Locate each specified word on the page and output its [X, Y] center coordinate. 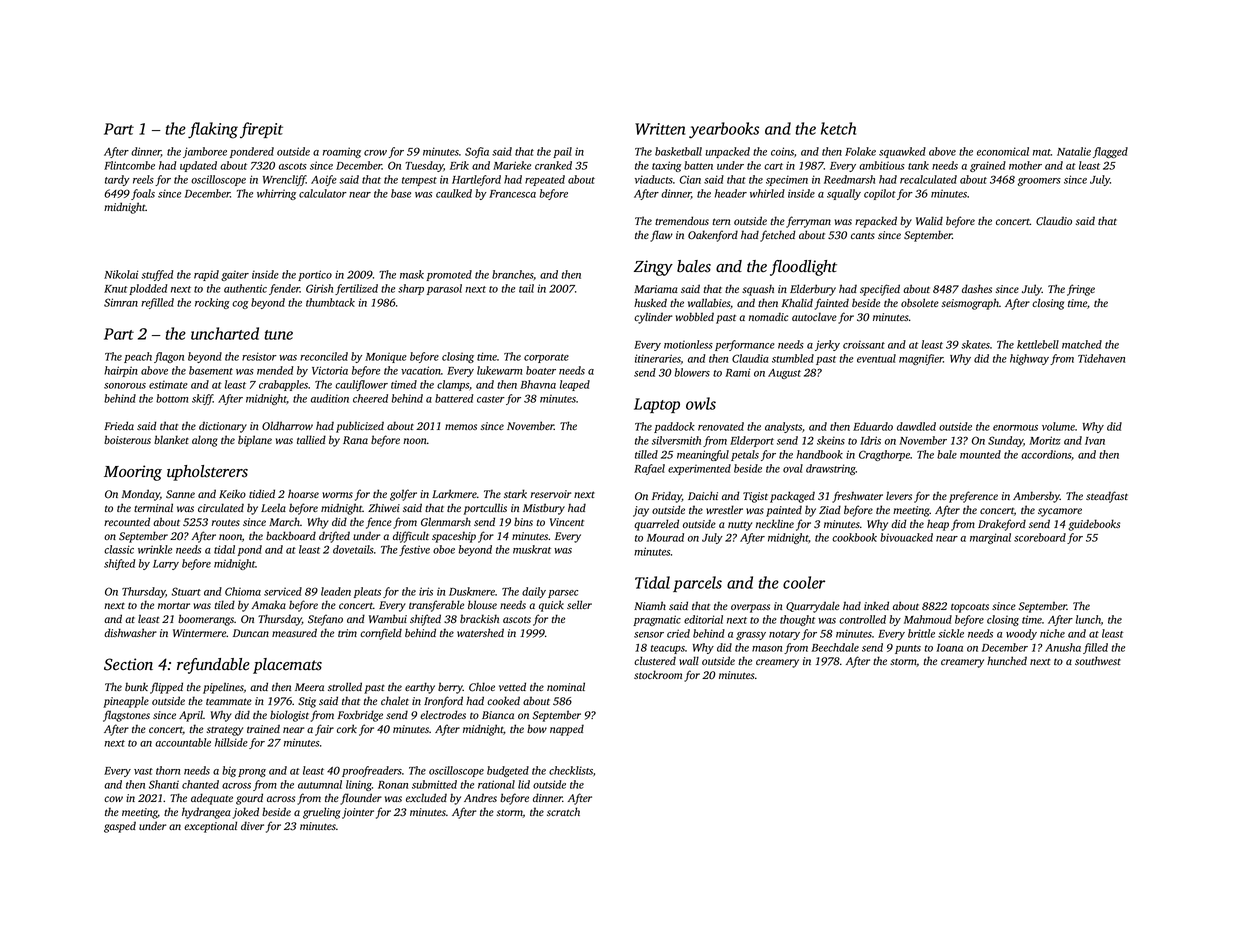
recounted [127, 521]
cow [113, 799]
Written [660, 129]
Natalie [1074, 151]
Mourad [665, 537]
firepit [261, 130]
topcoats [970, 608]
